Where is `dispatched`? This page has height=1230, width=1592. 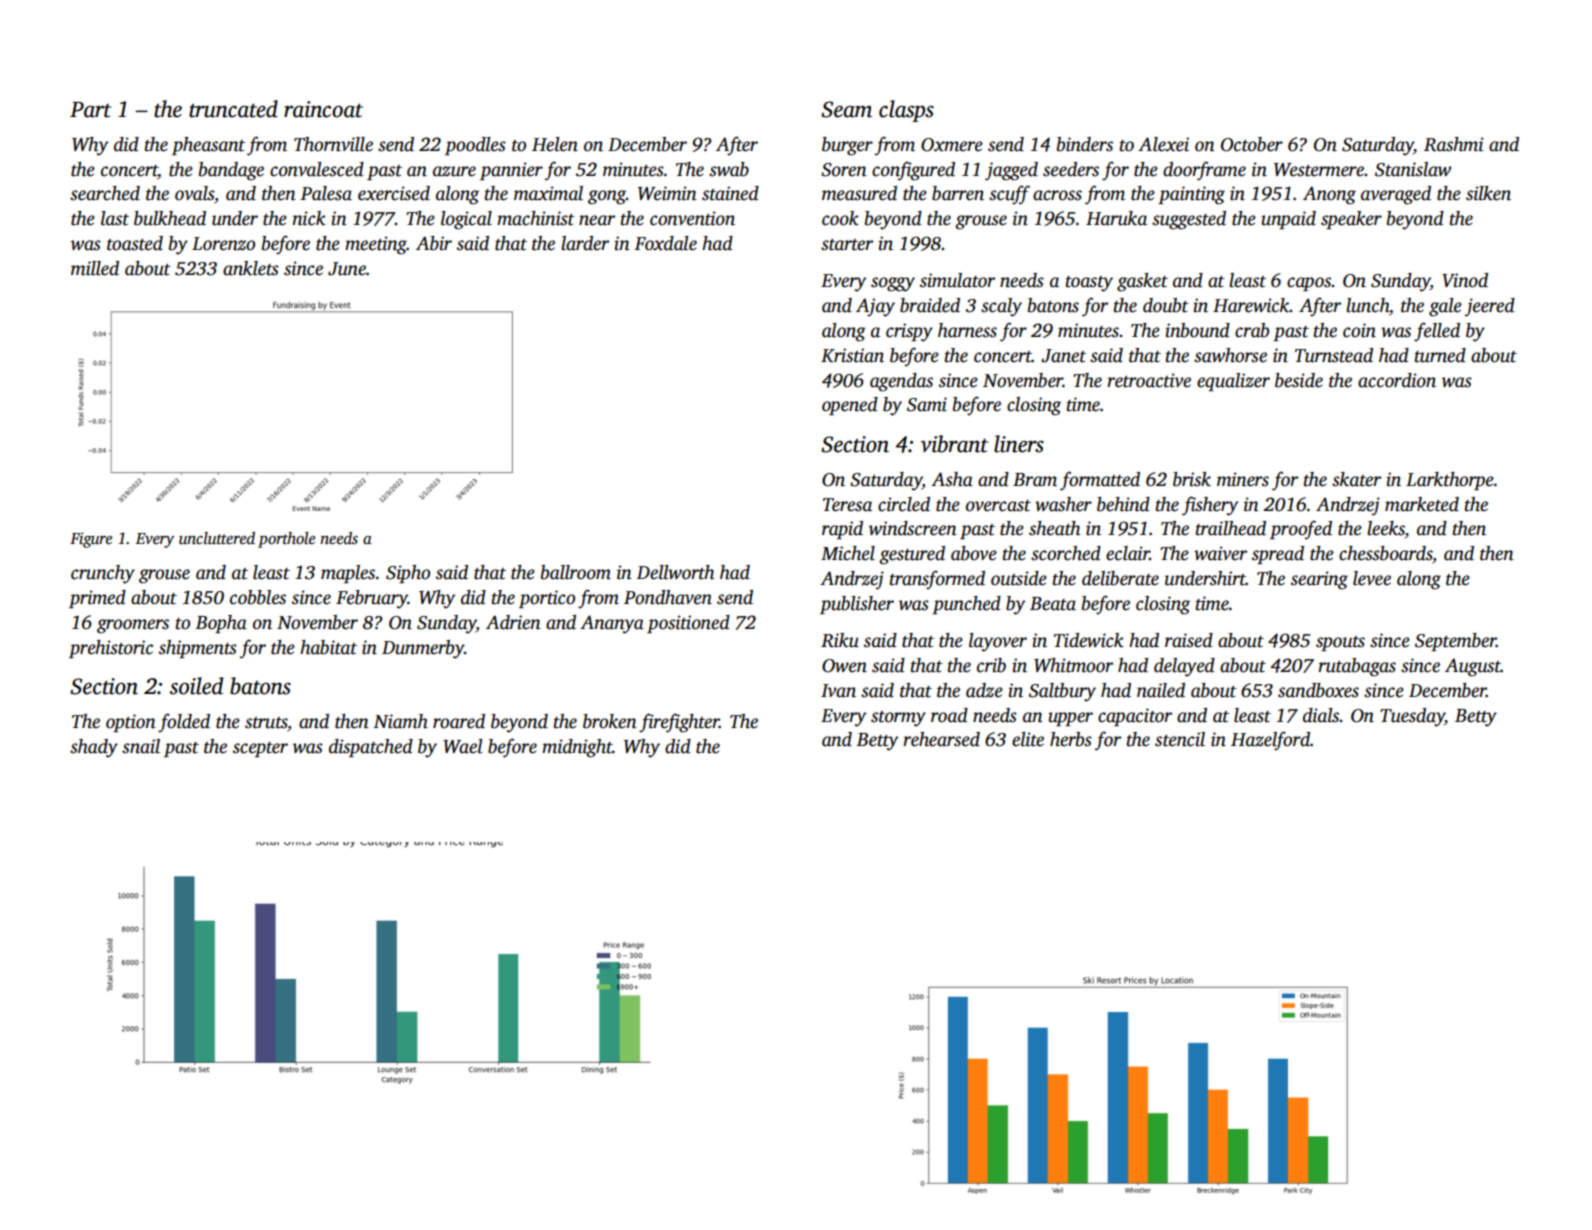
dispatched is located at coordinates (371, 748).
